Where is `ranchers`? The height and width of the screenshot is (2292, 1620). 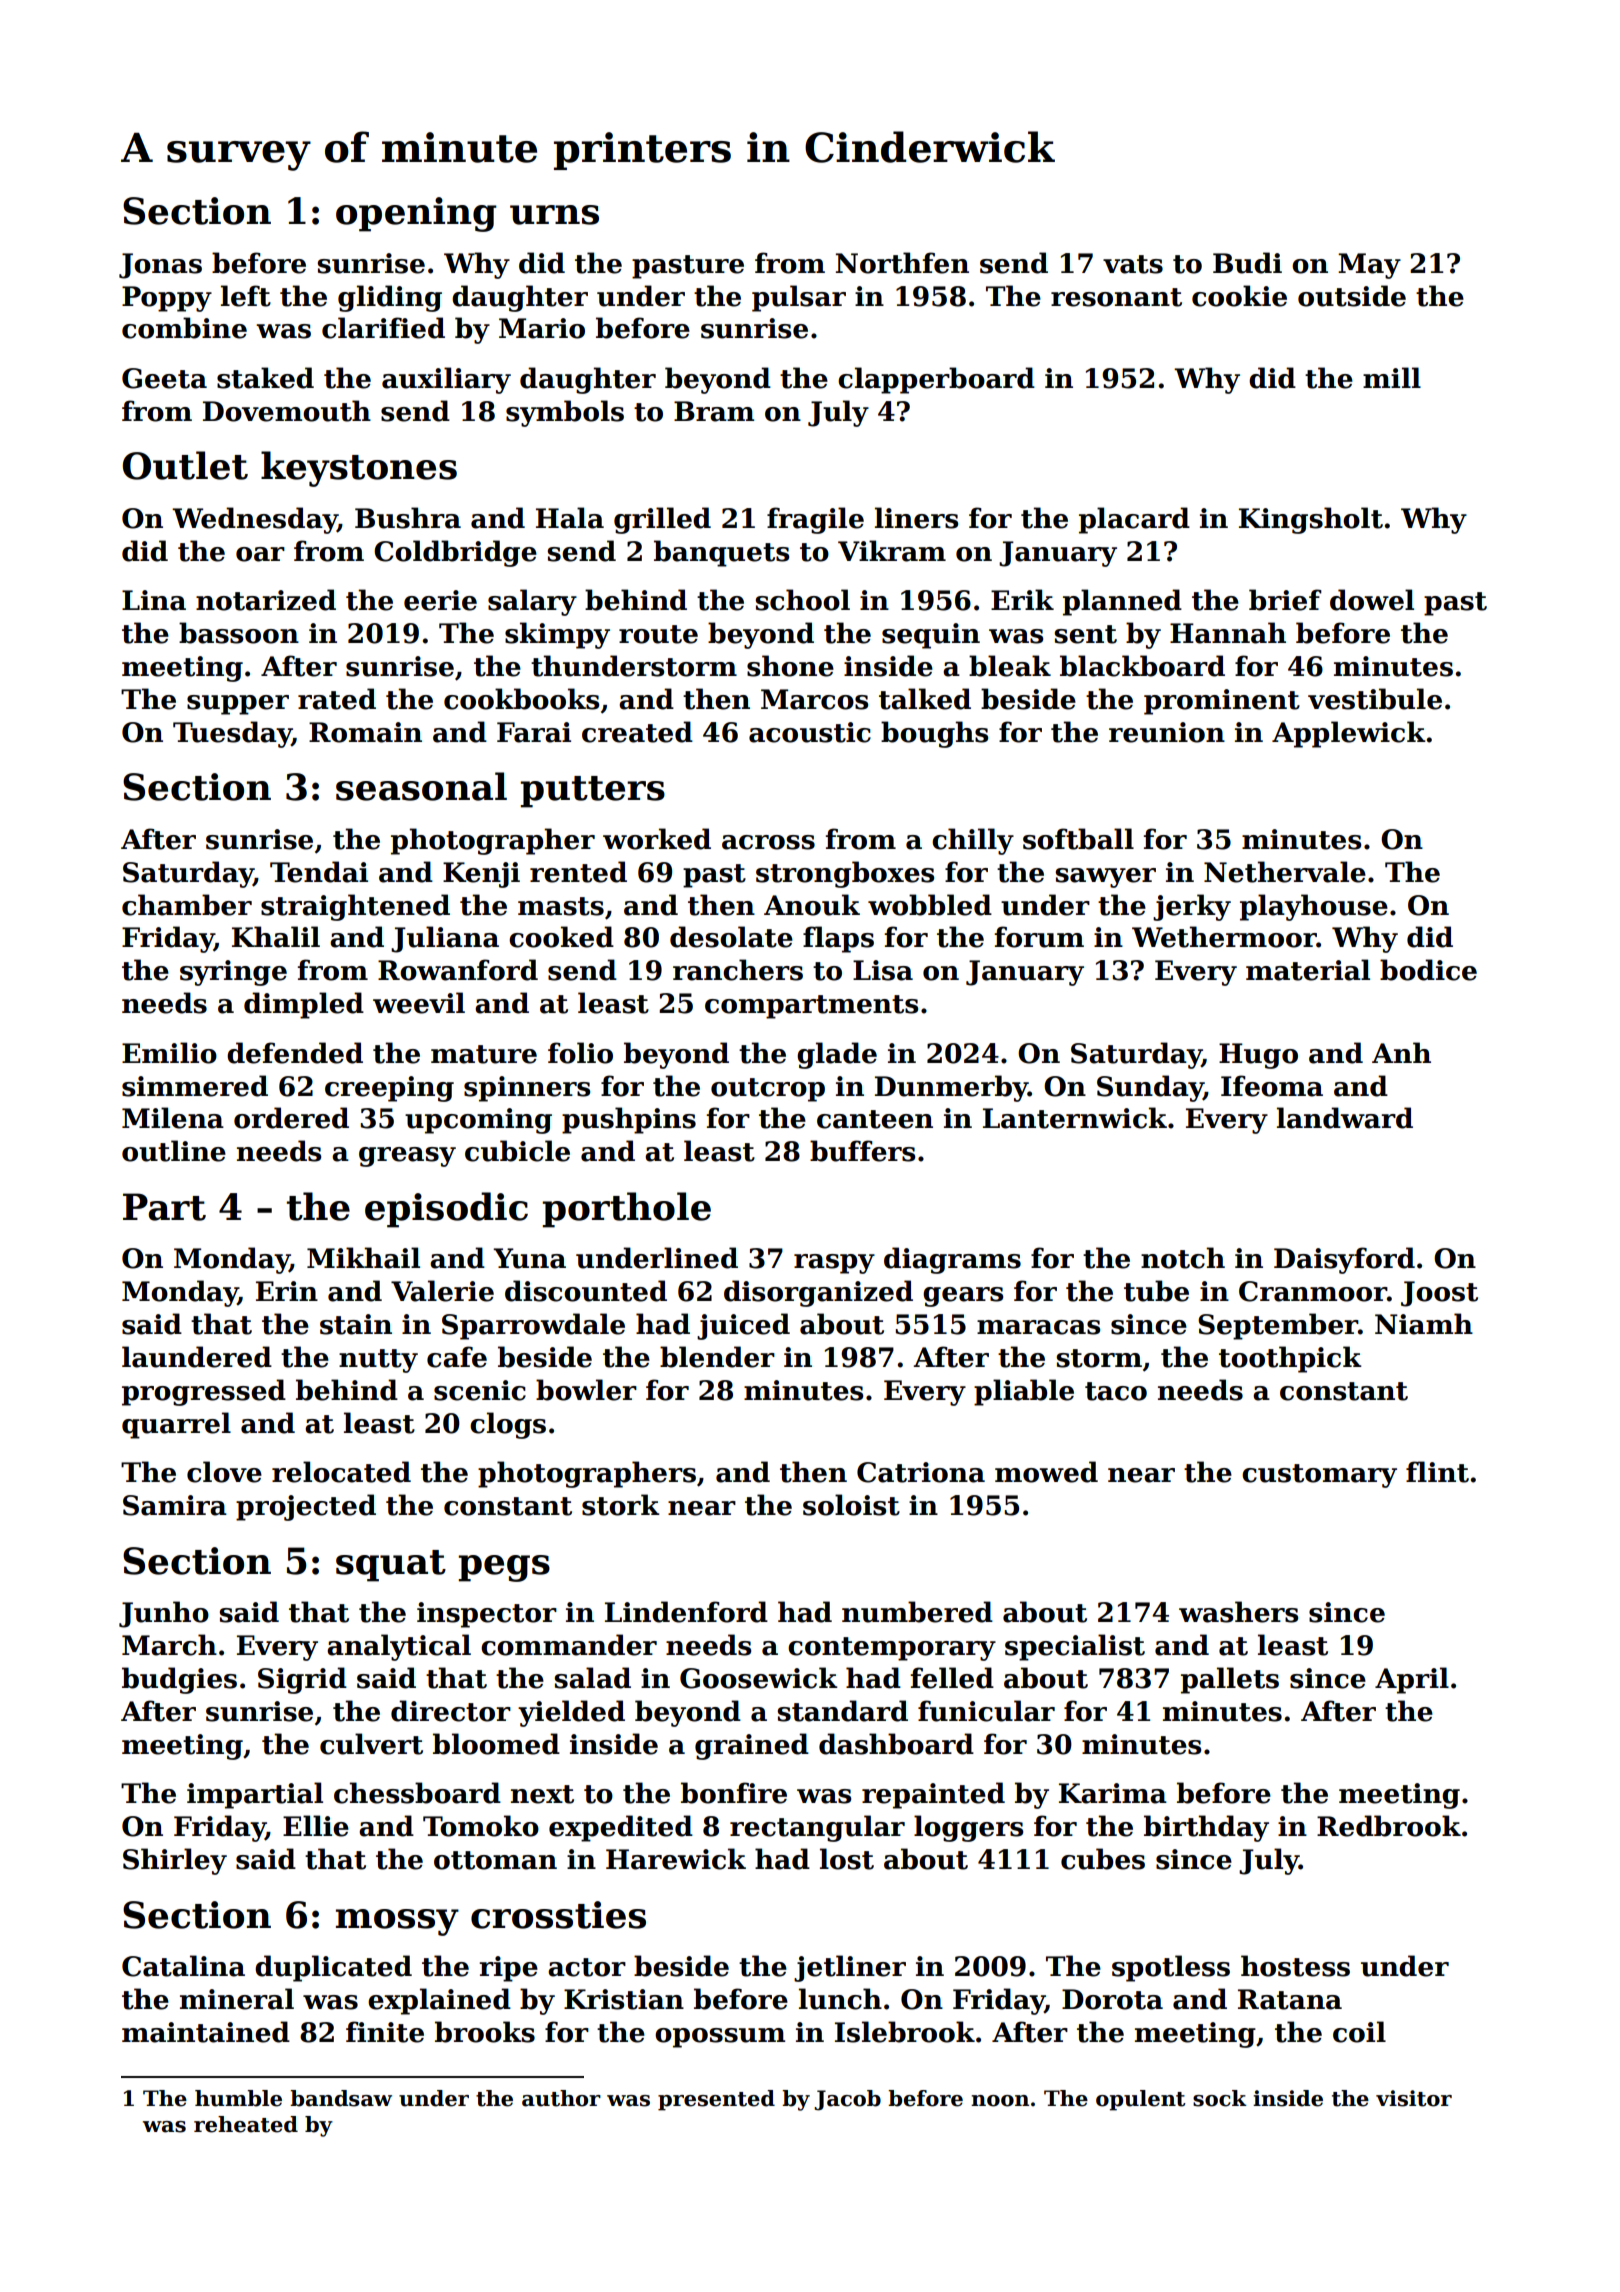 ranchers is located at coordinates (738, 970).
